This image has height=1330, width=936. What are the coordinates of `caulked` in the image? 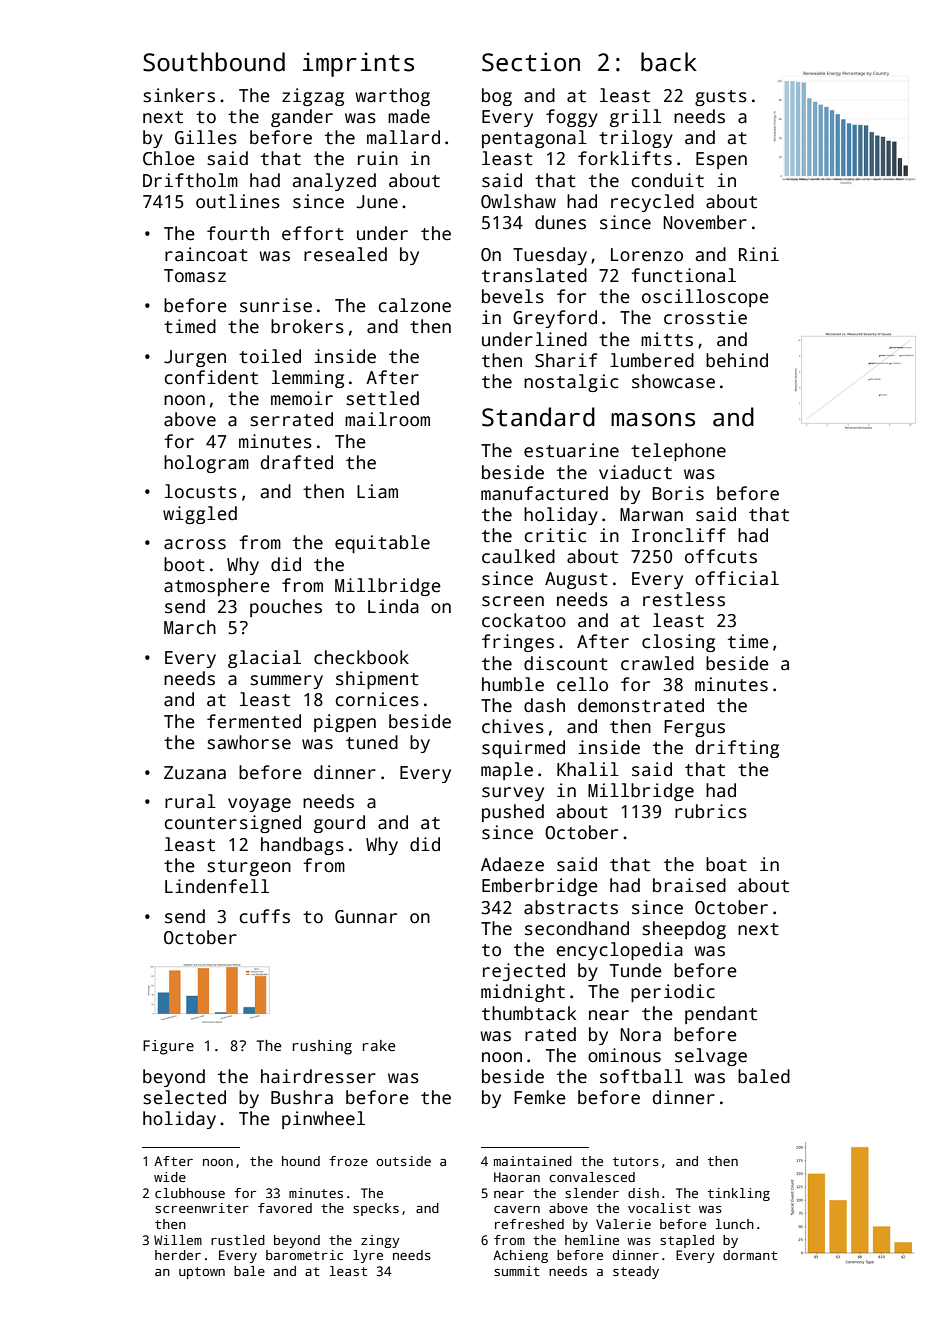 It's located at (518, 556).
